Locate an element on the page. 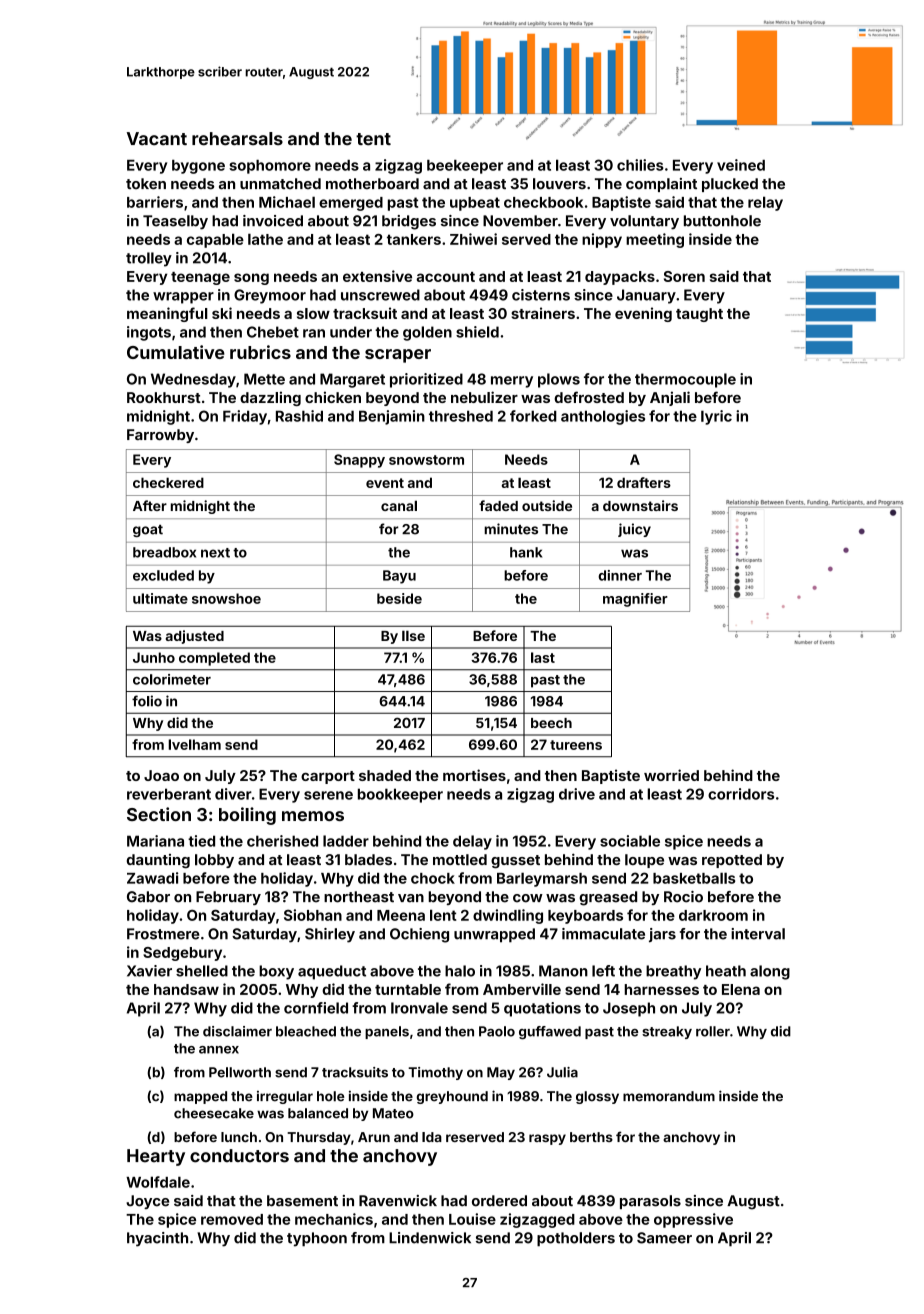  cow is located at coordinates (528, 898).
